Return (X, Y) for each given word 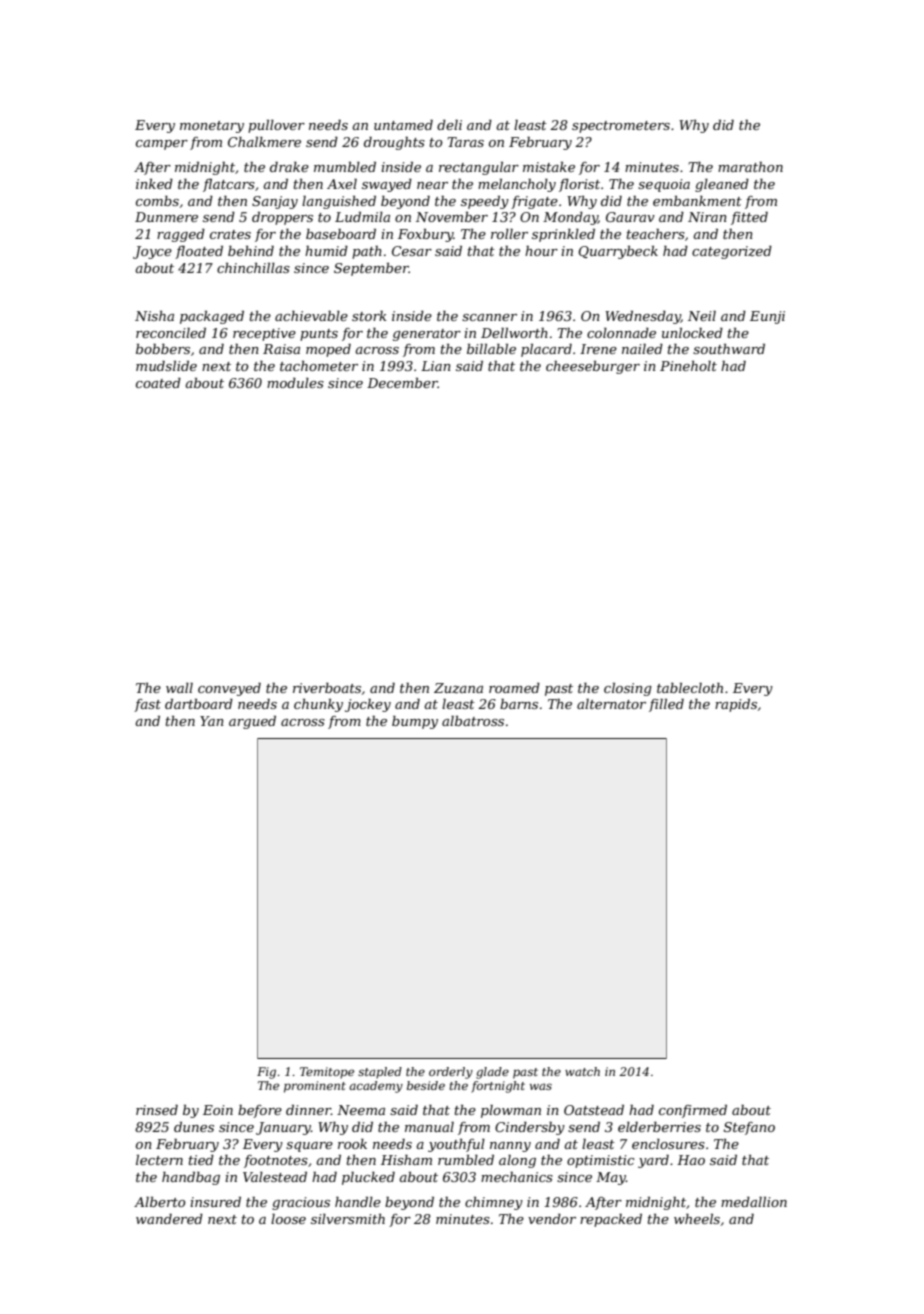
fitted (749, 218)
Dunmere (166, 217)
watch (582, 1071)
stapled (380, 1073)
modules (295, 383)
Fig (266, 1073)
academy (376, 1087)
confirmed (693, 1111)
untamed (403, 125)
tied (201, 1160)
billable (491, 349)
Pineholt (688, 366)
